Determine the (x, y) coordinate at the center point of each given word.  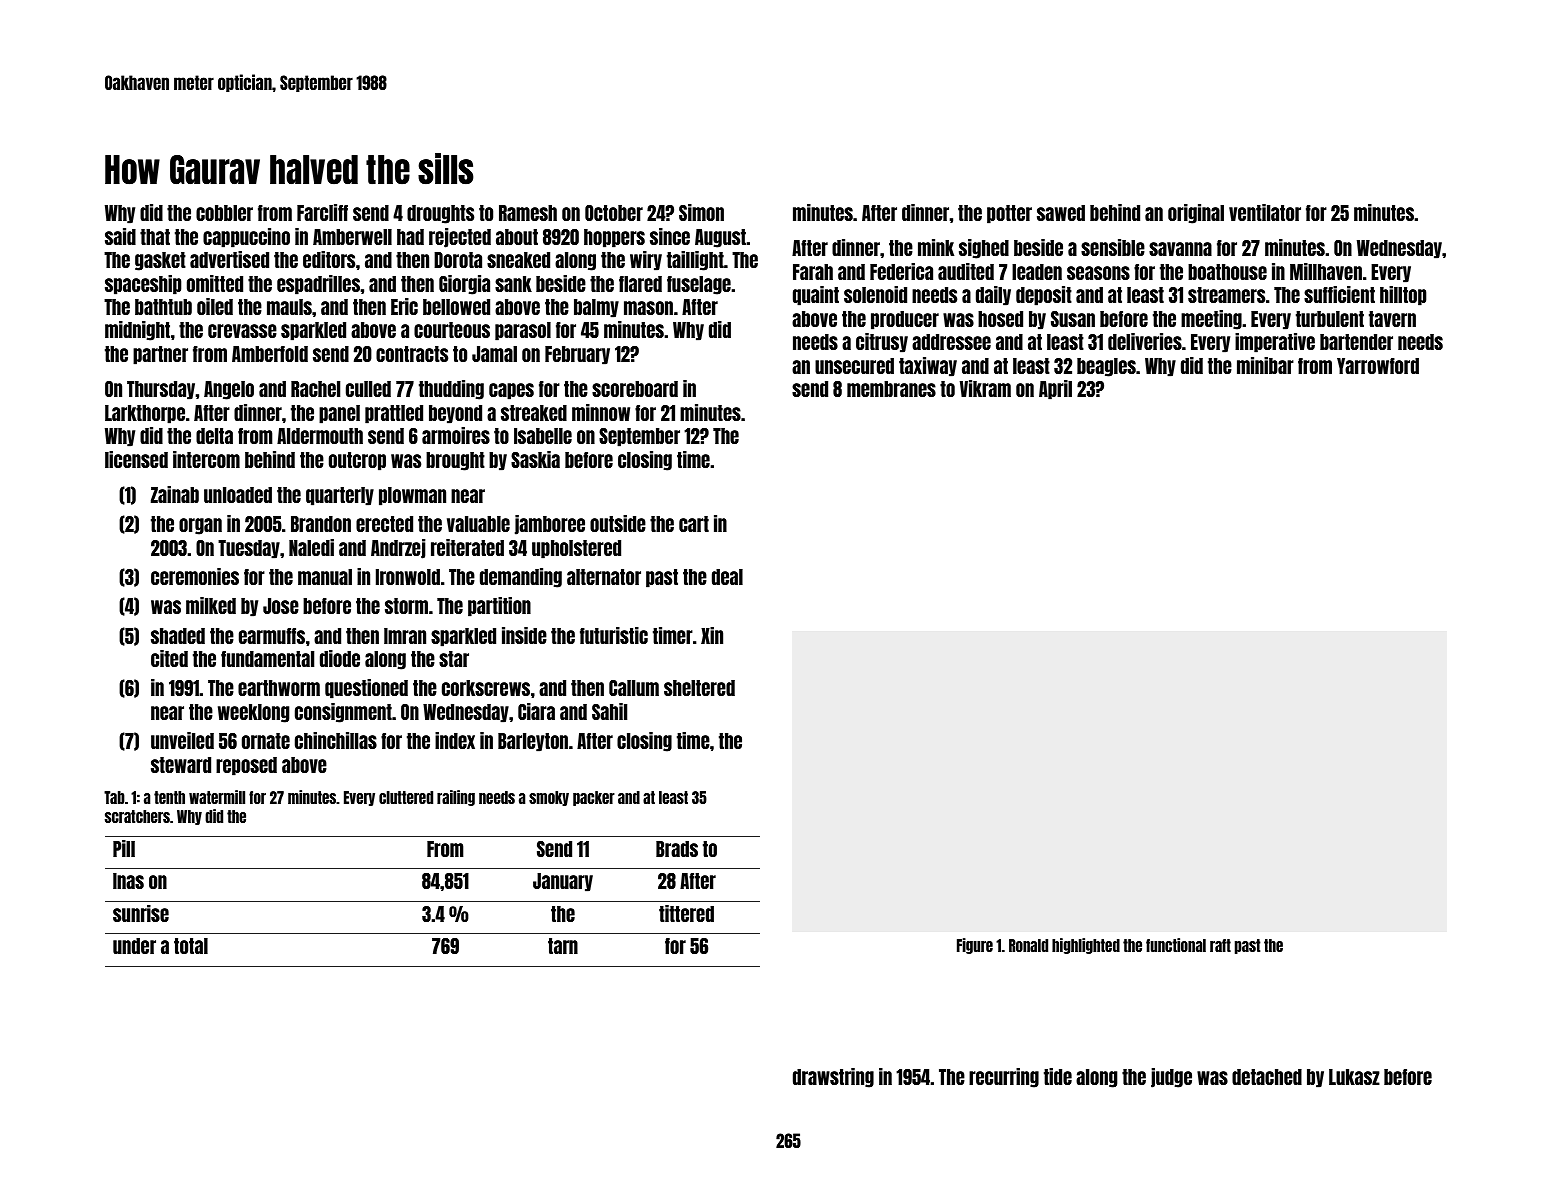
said (120, 236)
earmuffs (272, 636)
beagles (1106, 367)
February (577, 355)
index (455, 740)
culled (368, 389)
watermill (217, 797)
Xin (712, 635)
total (191, 946)
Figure (975, 946)
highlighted (1086, 946)
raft (1220, 945)
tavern (1392, 319)
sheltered (699, 688)
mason (648, 308)
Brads (677, 849)
